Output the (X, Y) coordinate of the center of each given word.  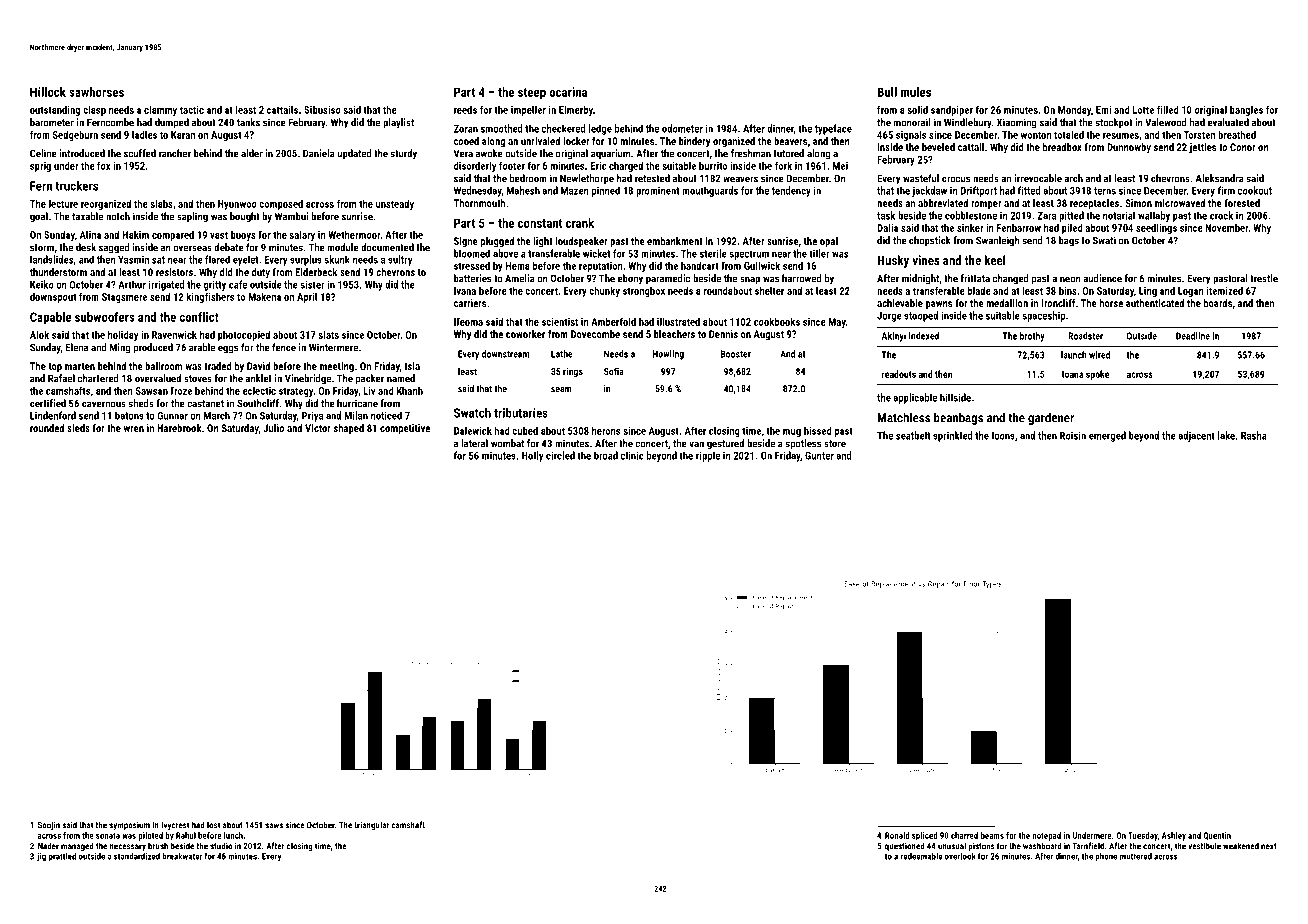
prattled (62, 857)
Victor (318, 428)
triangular (371, 825)
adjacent (1196, 436)
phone (1106, 857)
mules (916, 92)
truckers (76, 186)
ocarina (568, 92)
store (835, 444)
